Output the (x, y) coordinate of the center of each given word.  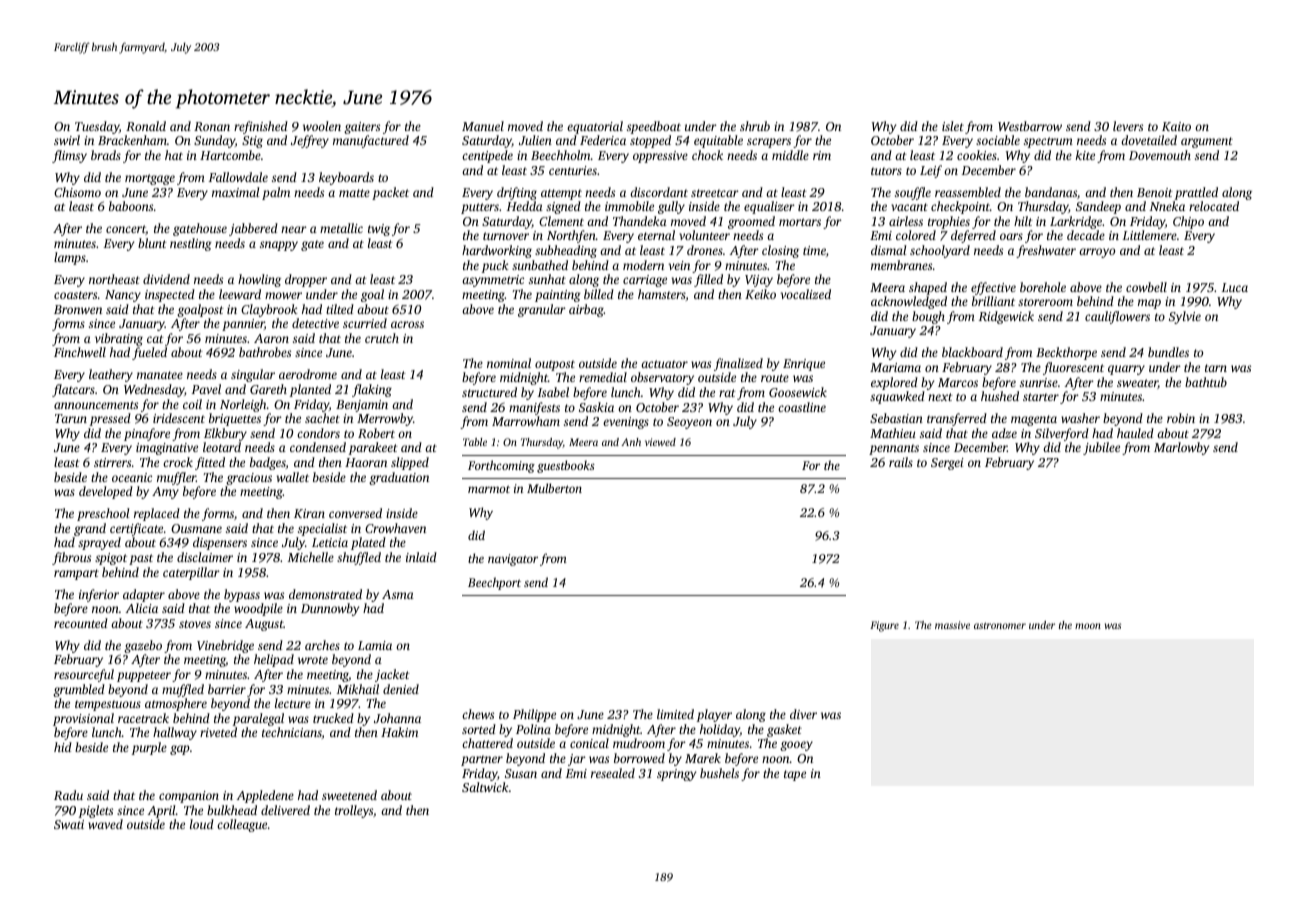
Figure (884, 626)
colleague (242, 825)
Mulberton (554, 488)
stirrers (112, 462)
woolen (322, 126)
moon (1088, 626)
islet (953, 126)
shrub (755, 126)
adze (1004, 433)
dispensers (220, 543)
